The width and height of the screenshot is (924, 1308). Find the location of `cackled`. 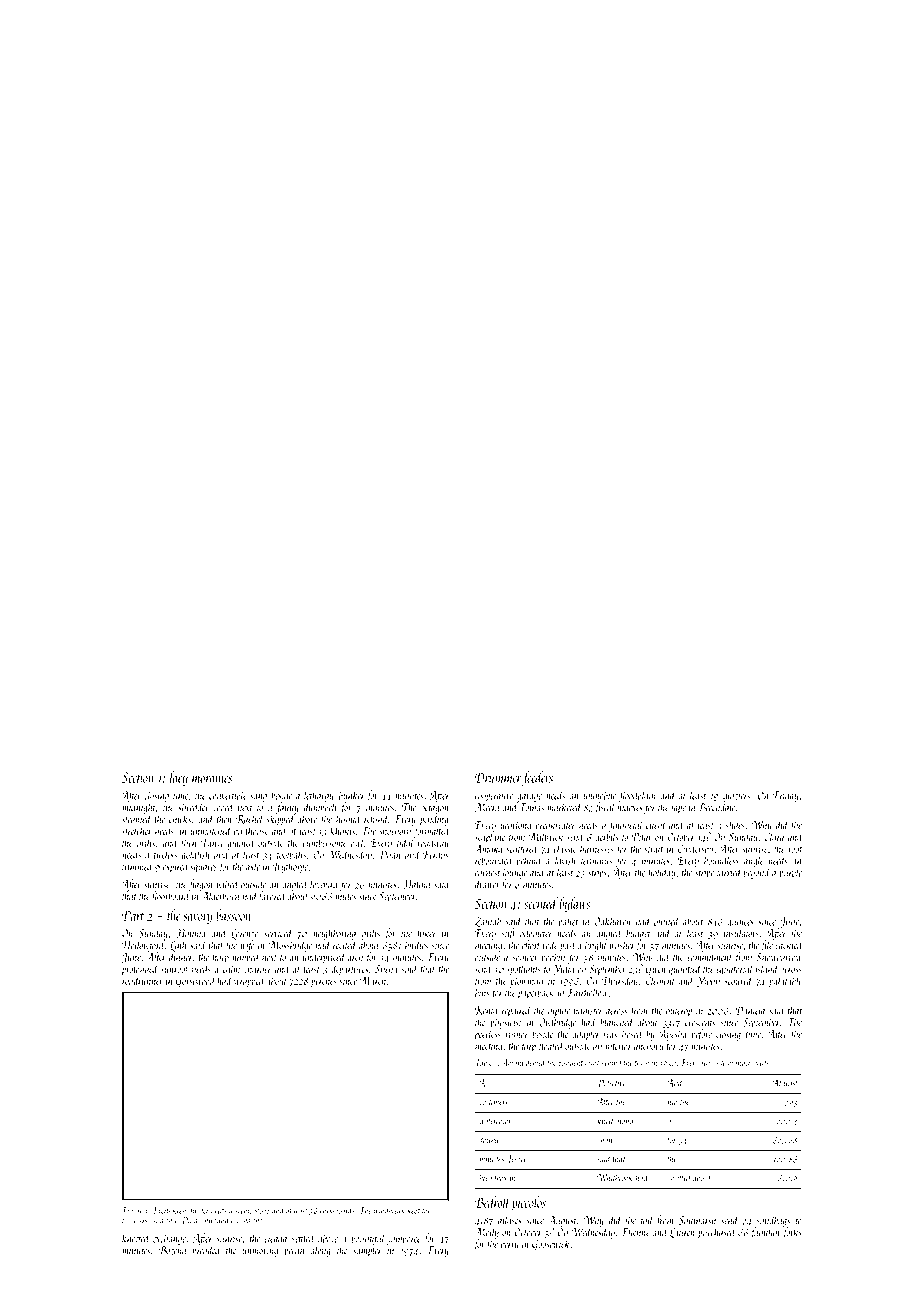

cackled is located at coordinates (789, 945).
